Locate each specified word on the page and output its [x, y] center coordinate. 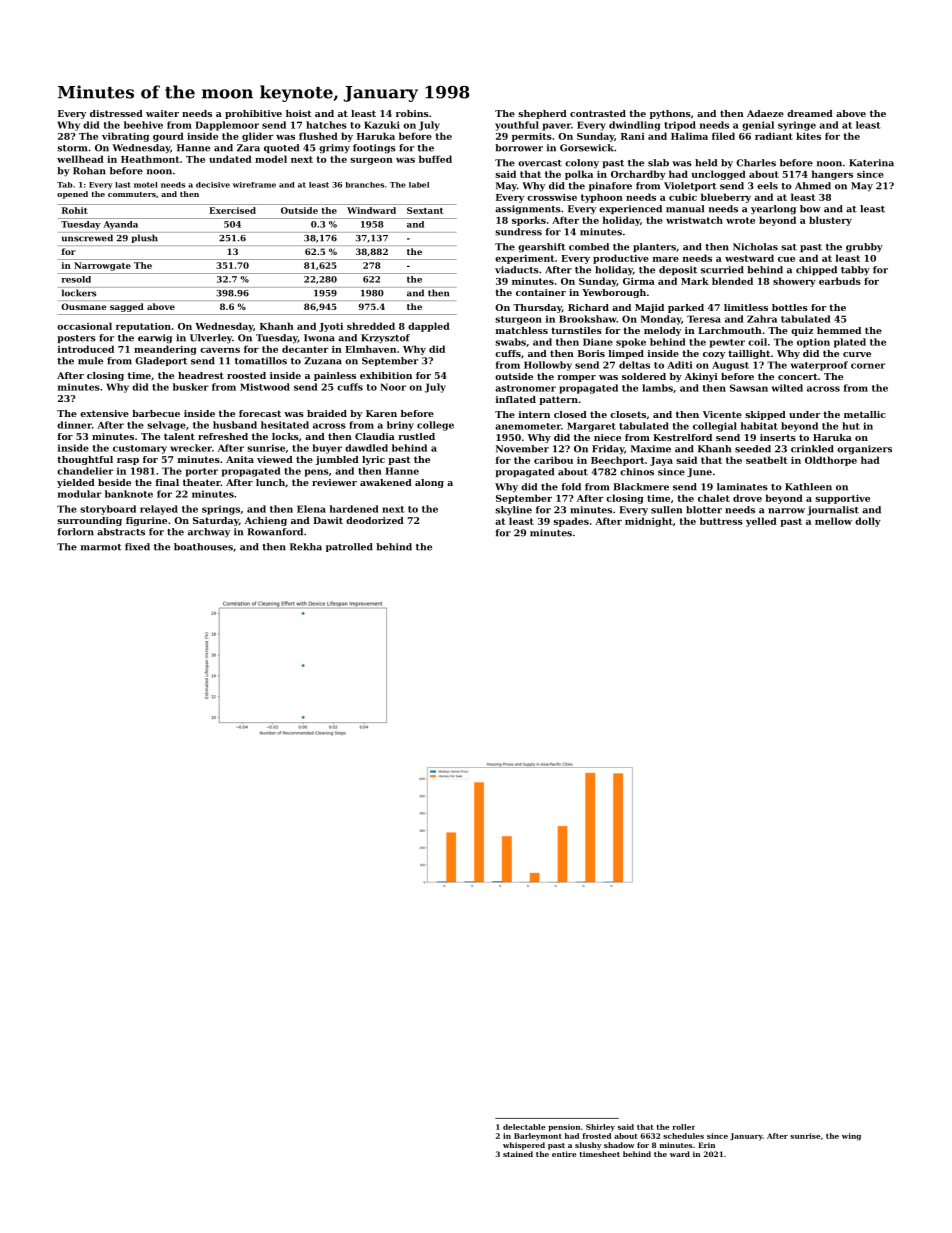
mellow [833, 521]
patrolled [349, 547]
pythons [670, 114]
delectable [524, 1127]
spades [571, 522]
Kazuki [382, 125]
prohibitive [253, 114]
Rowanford [275, 532]
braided [327, 413]
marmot [101, 547]
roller [684, 1127]
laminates [742, 487]
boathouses [203, 547]
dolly [868, 522]
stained [518, 1154]
